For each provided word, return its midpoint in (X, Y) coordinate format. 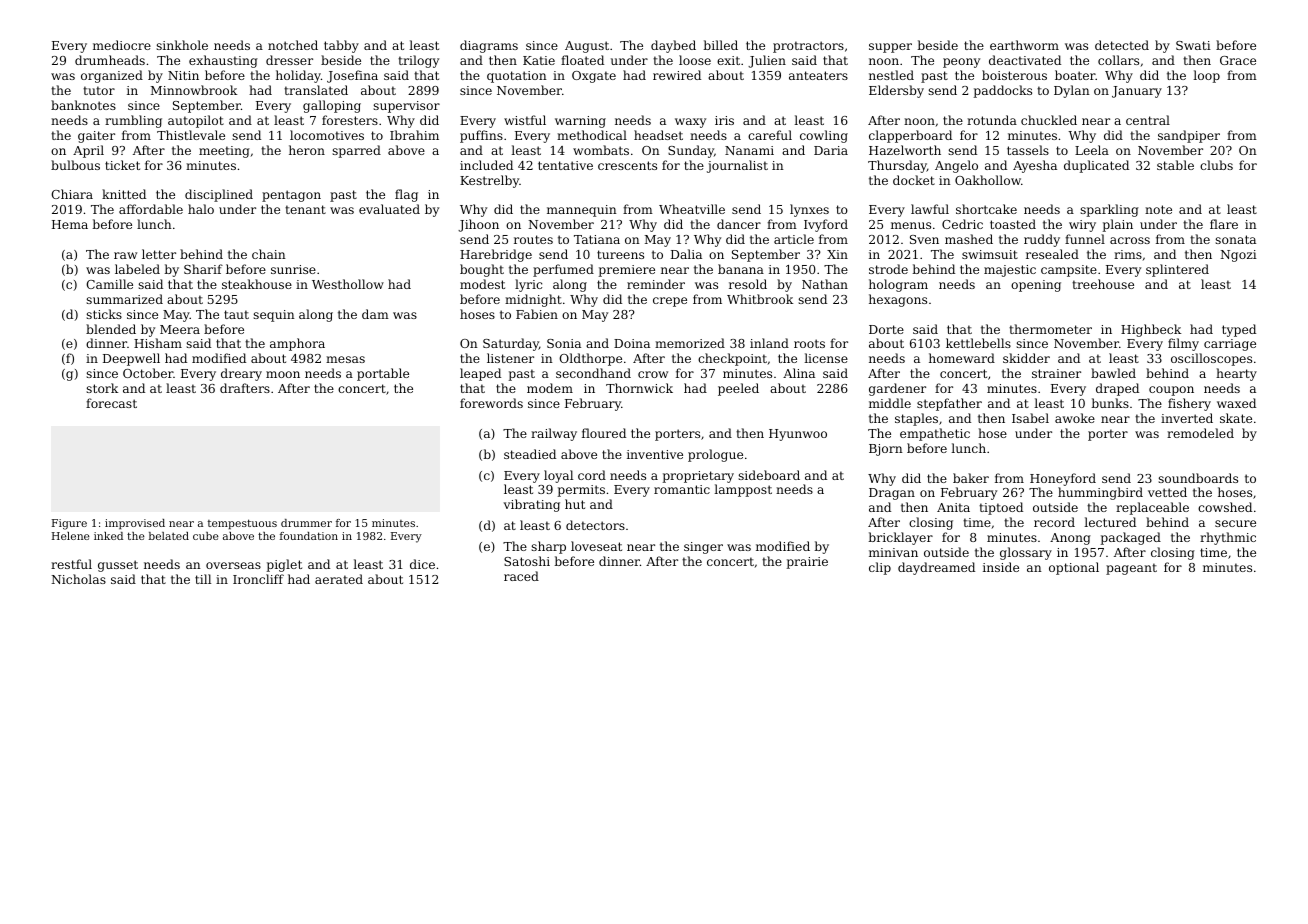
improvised (135, 524)
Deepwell (131, 359)
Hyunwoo (798, 435)
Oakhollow (988, 180)
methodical (592, 135)
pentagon (291, 196)
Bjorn (886, 450)
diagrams (489, 46)
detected (1122, 45)
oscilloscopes (1211, 359)
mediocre (122, 45)
